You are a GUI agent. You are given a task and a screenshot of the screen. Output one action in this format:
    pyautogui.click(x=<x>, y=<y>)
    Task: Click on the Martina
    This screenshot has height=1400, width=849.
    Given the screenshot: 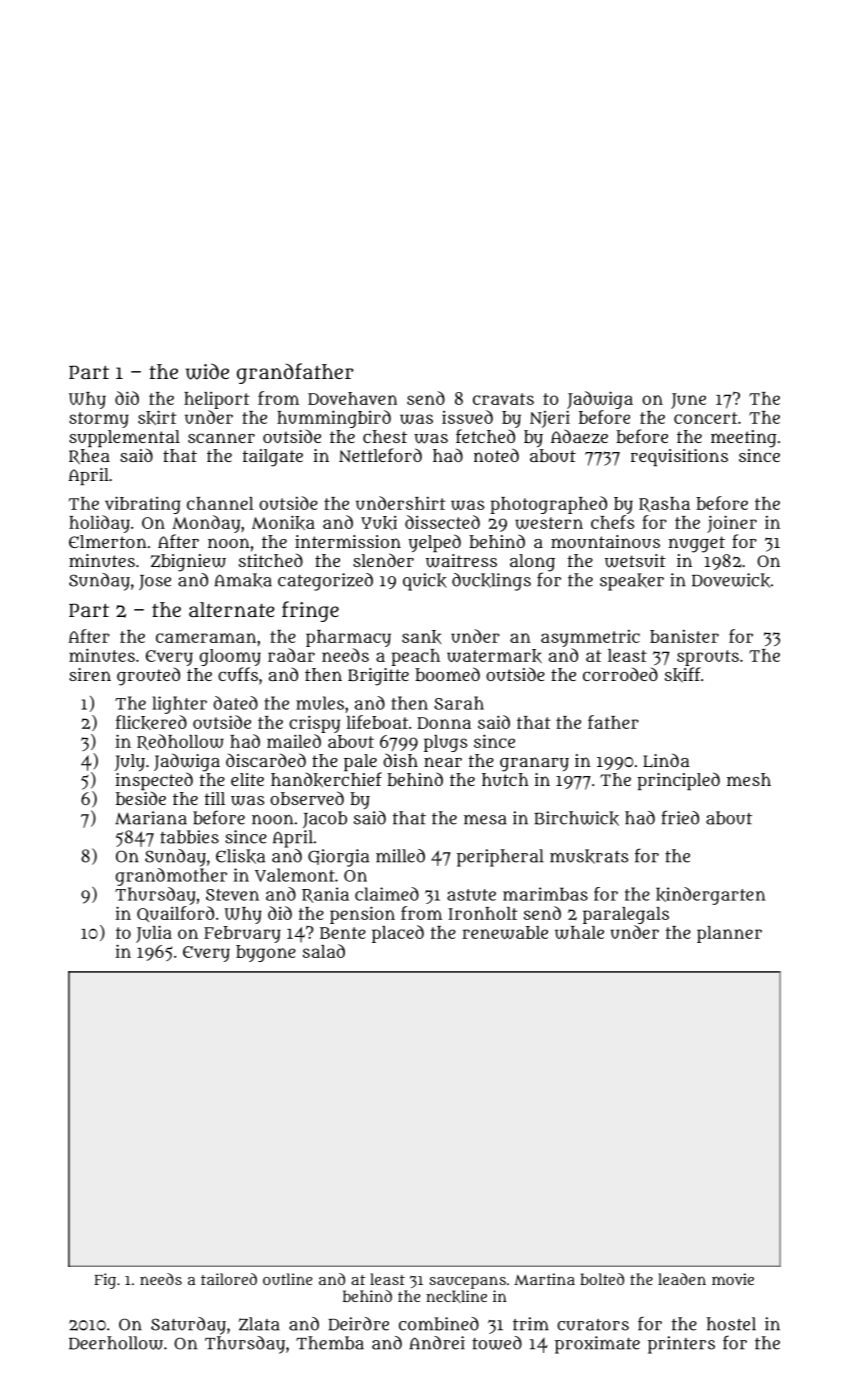 What is the action you would take?
    pyautogui.click(x=544, y=1279)
